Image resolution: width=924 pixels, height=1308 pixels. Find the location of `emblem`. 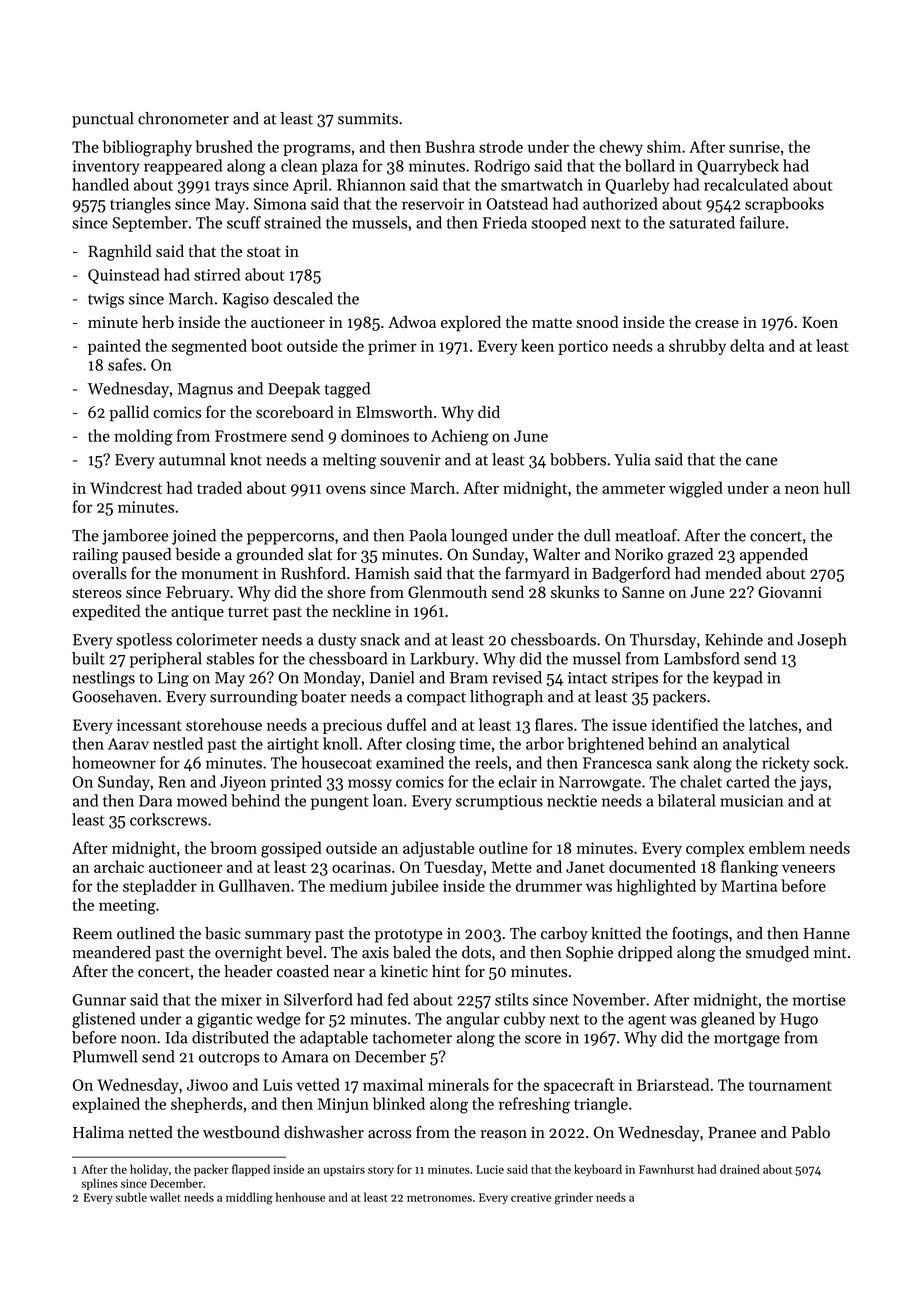

emblem is located at coordinates (777, 847).
